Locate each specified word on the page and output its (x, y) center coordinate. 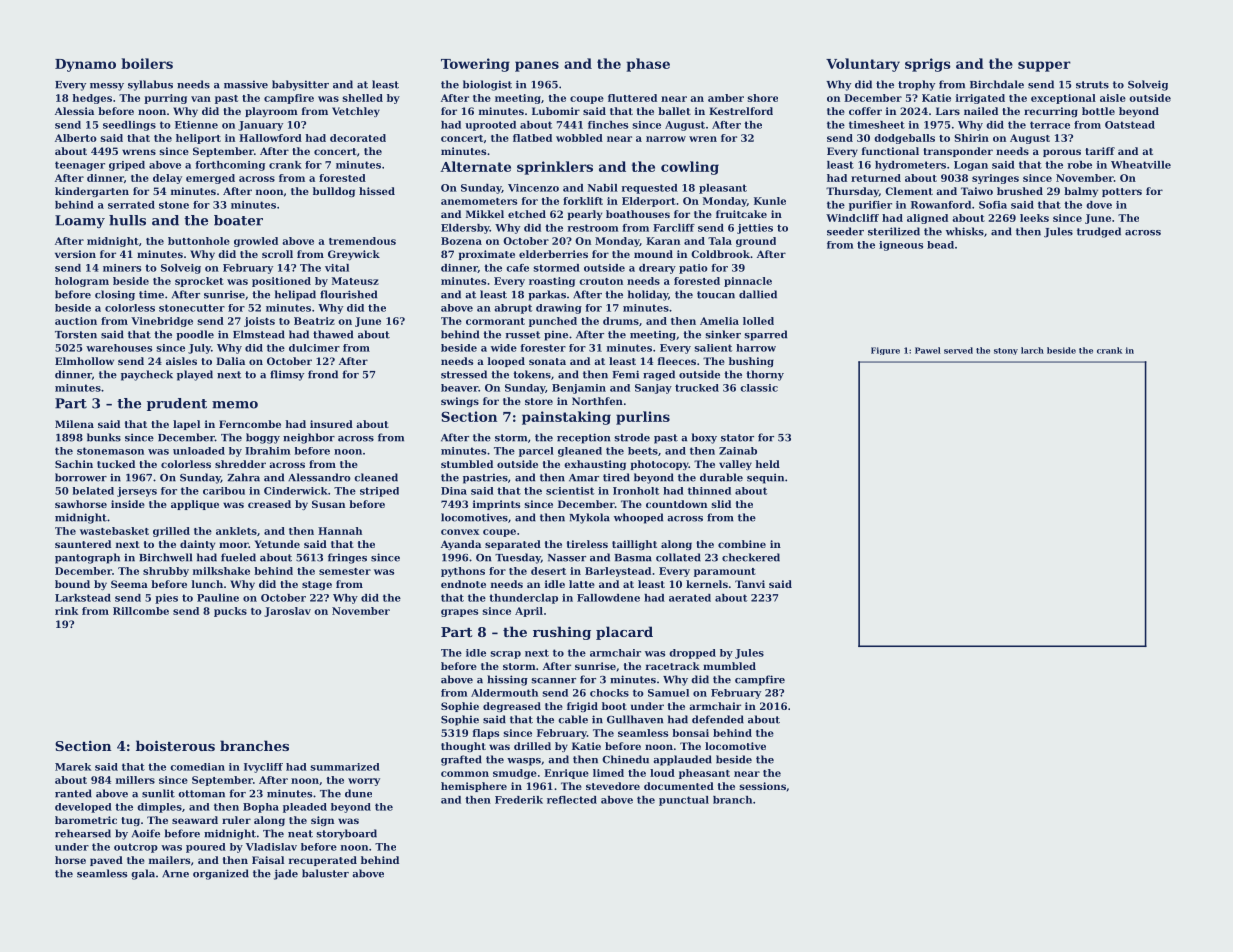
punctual (684, 801)
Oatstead (1130, 125)
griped (127, 166)
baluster (325, 873)
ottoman (201, 794)
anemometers (479, 201)
